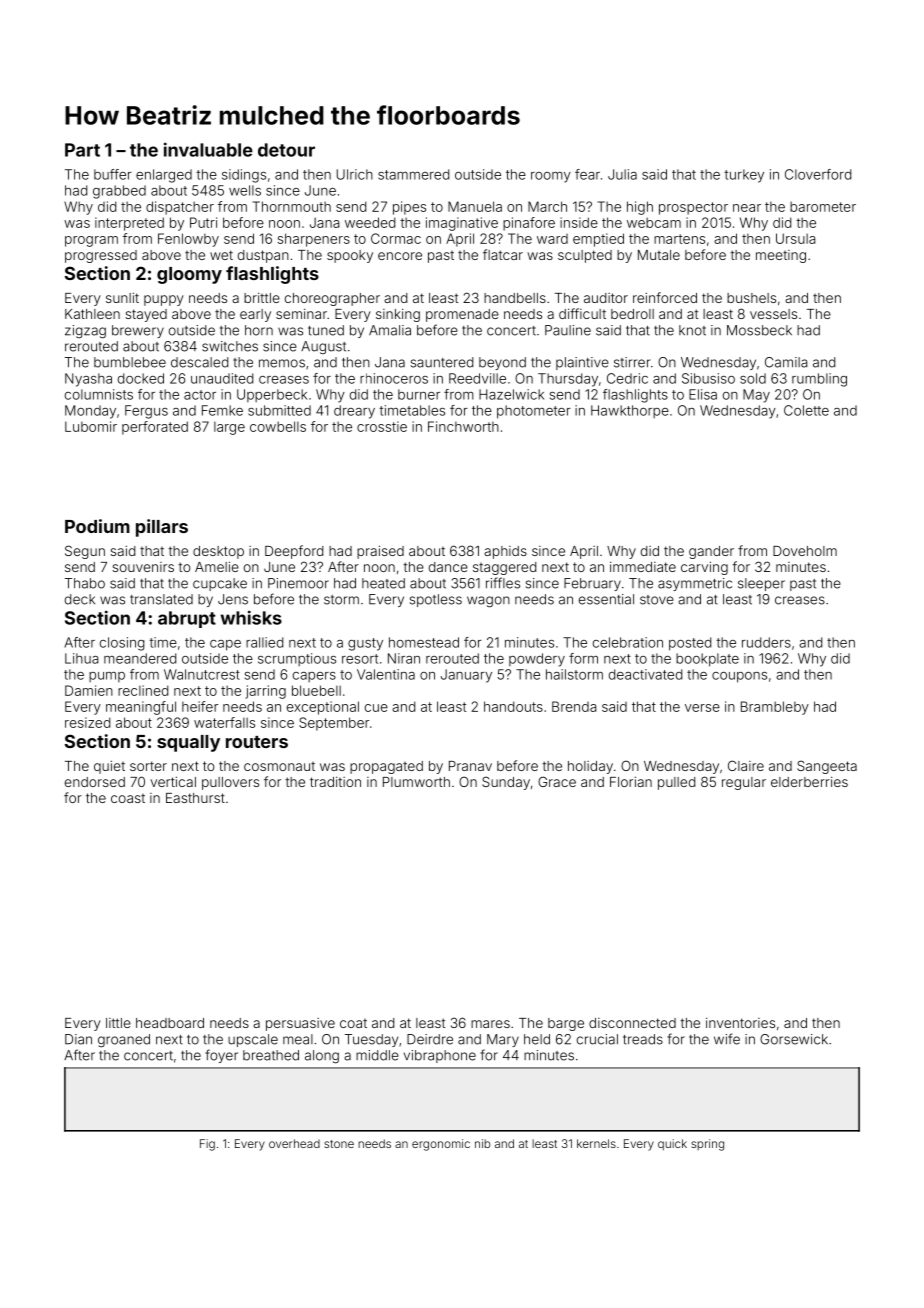  What do you see at coordinates (207, 1145) in the screenshot?
I see `Fig` at bounding box center [207, 1145].
